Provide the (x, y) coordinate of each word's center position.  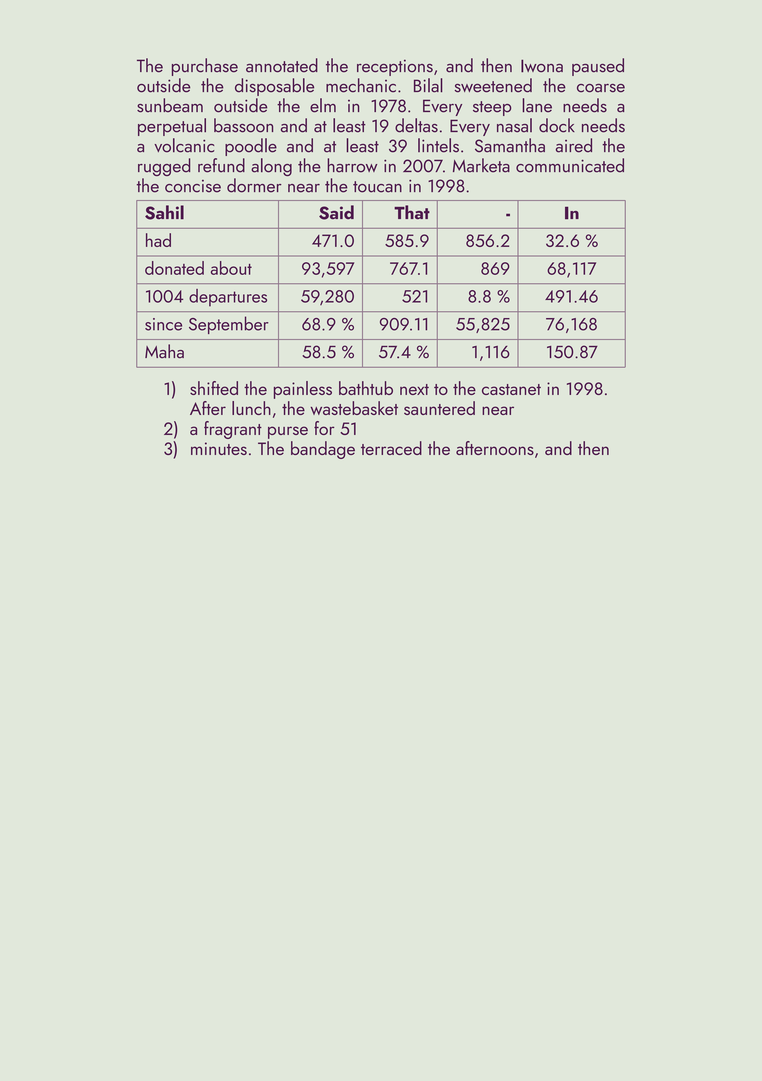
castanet (511, 389)
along (271, 167)
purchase (205, 67)
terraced (391, 448)
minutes (219, 448)
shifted (214, 388)
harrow (352, 165)
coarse (601, 88)
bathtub (366, 388)
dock (557, 125)
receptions (395, 67)
